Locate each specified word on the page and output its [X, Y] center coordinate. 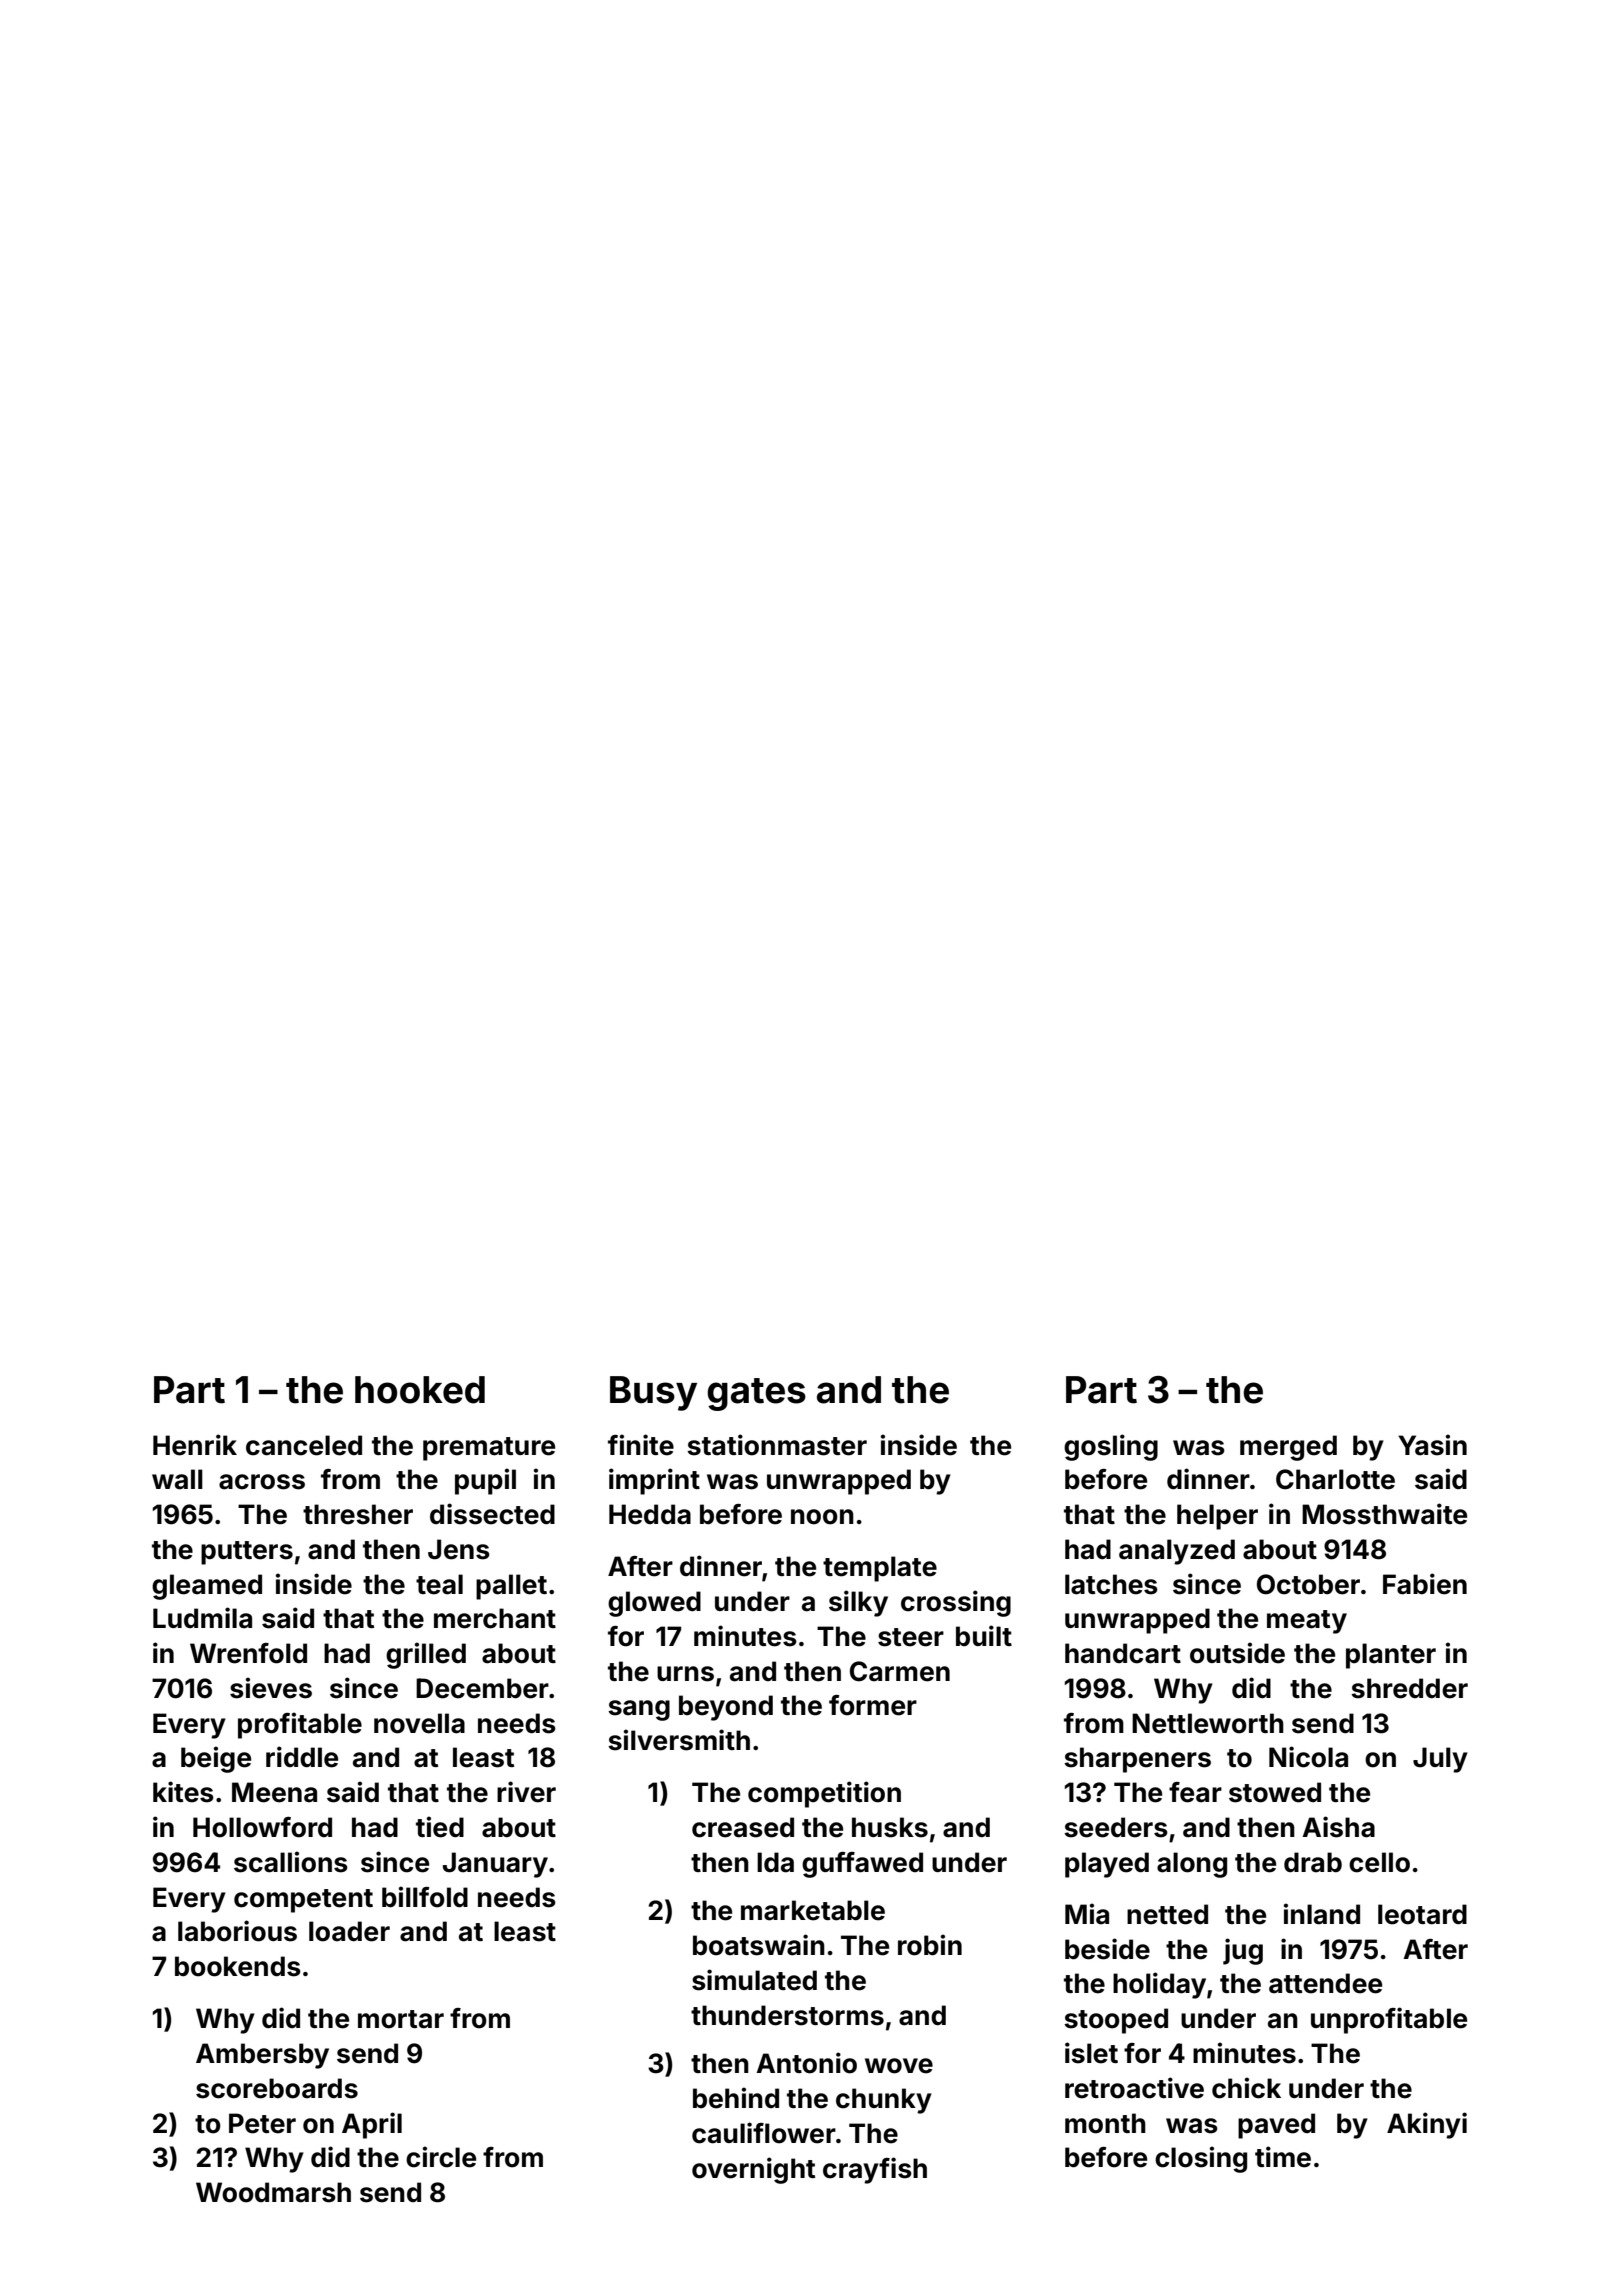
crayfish [875, 2170]
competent [303, 1901]
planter [1391, 1656]
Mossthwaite [1384, 1514]
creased [743, 1827]
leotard [1422, 1914]
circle [441, 2157]
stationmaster [777, 1445]
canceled [304, 1445]
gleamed [207, 1587]
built [984, 1635]
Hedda [650, 1514]
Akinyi [1427, 2125]
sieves [271, 1688]
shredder [1409, 1688]
